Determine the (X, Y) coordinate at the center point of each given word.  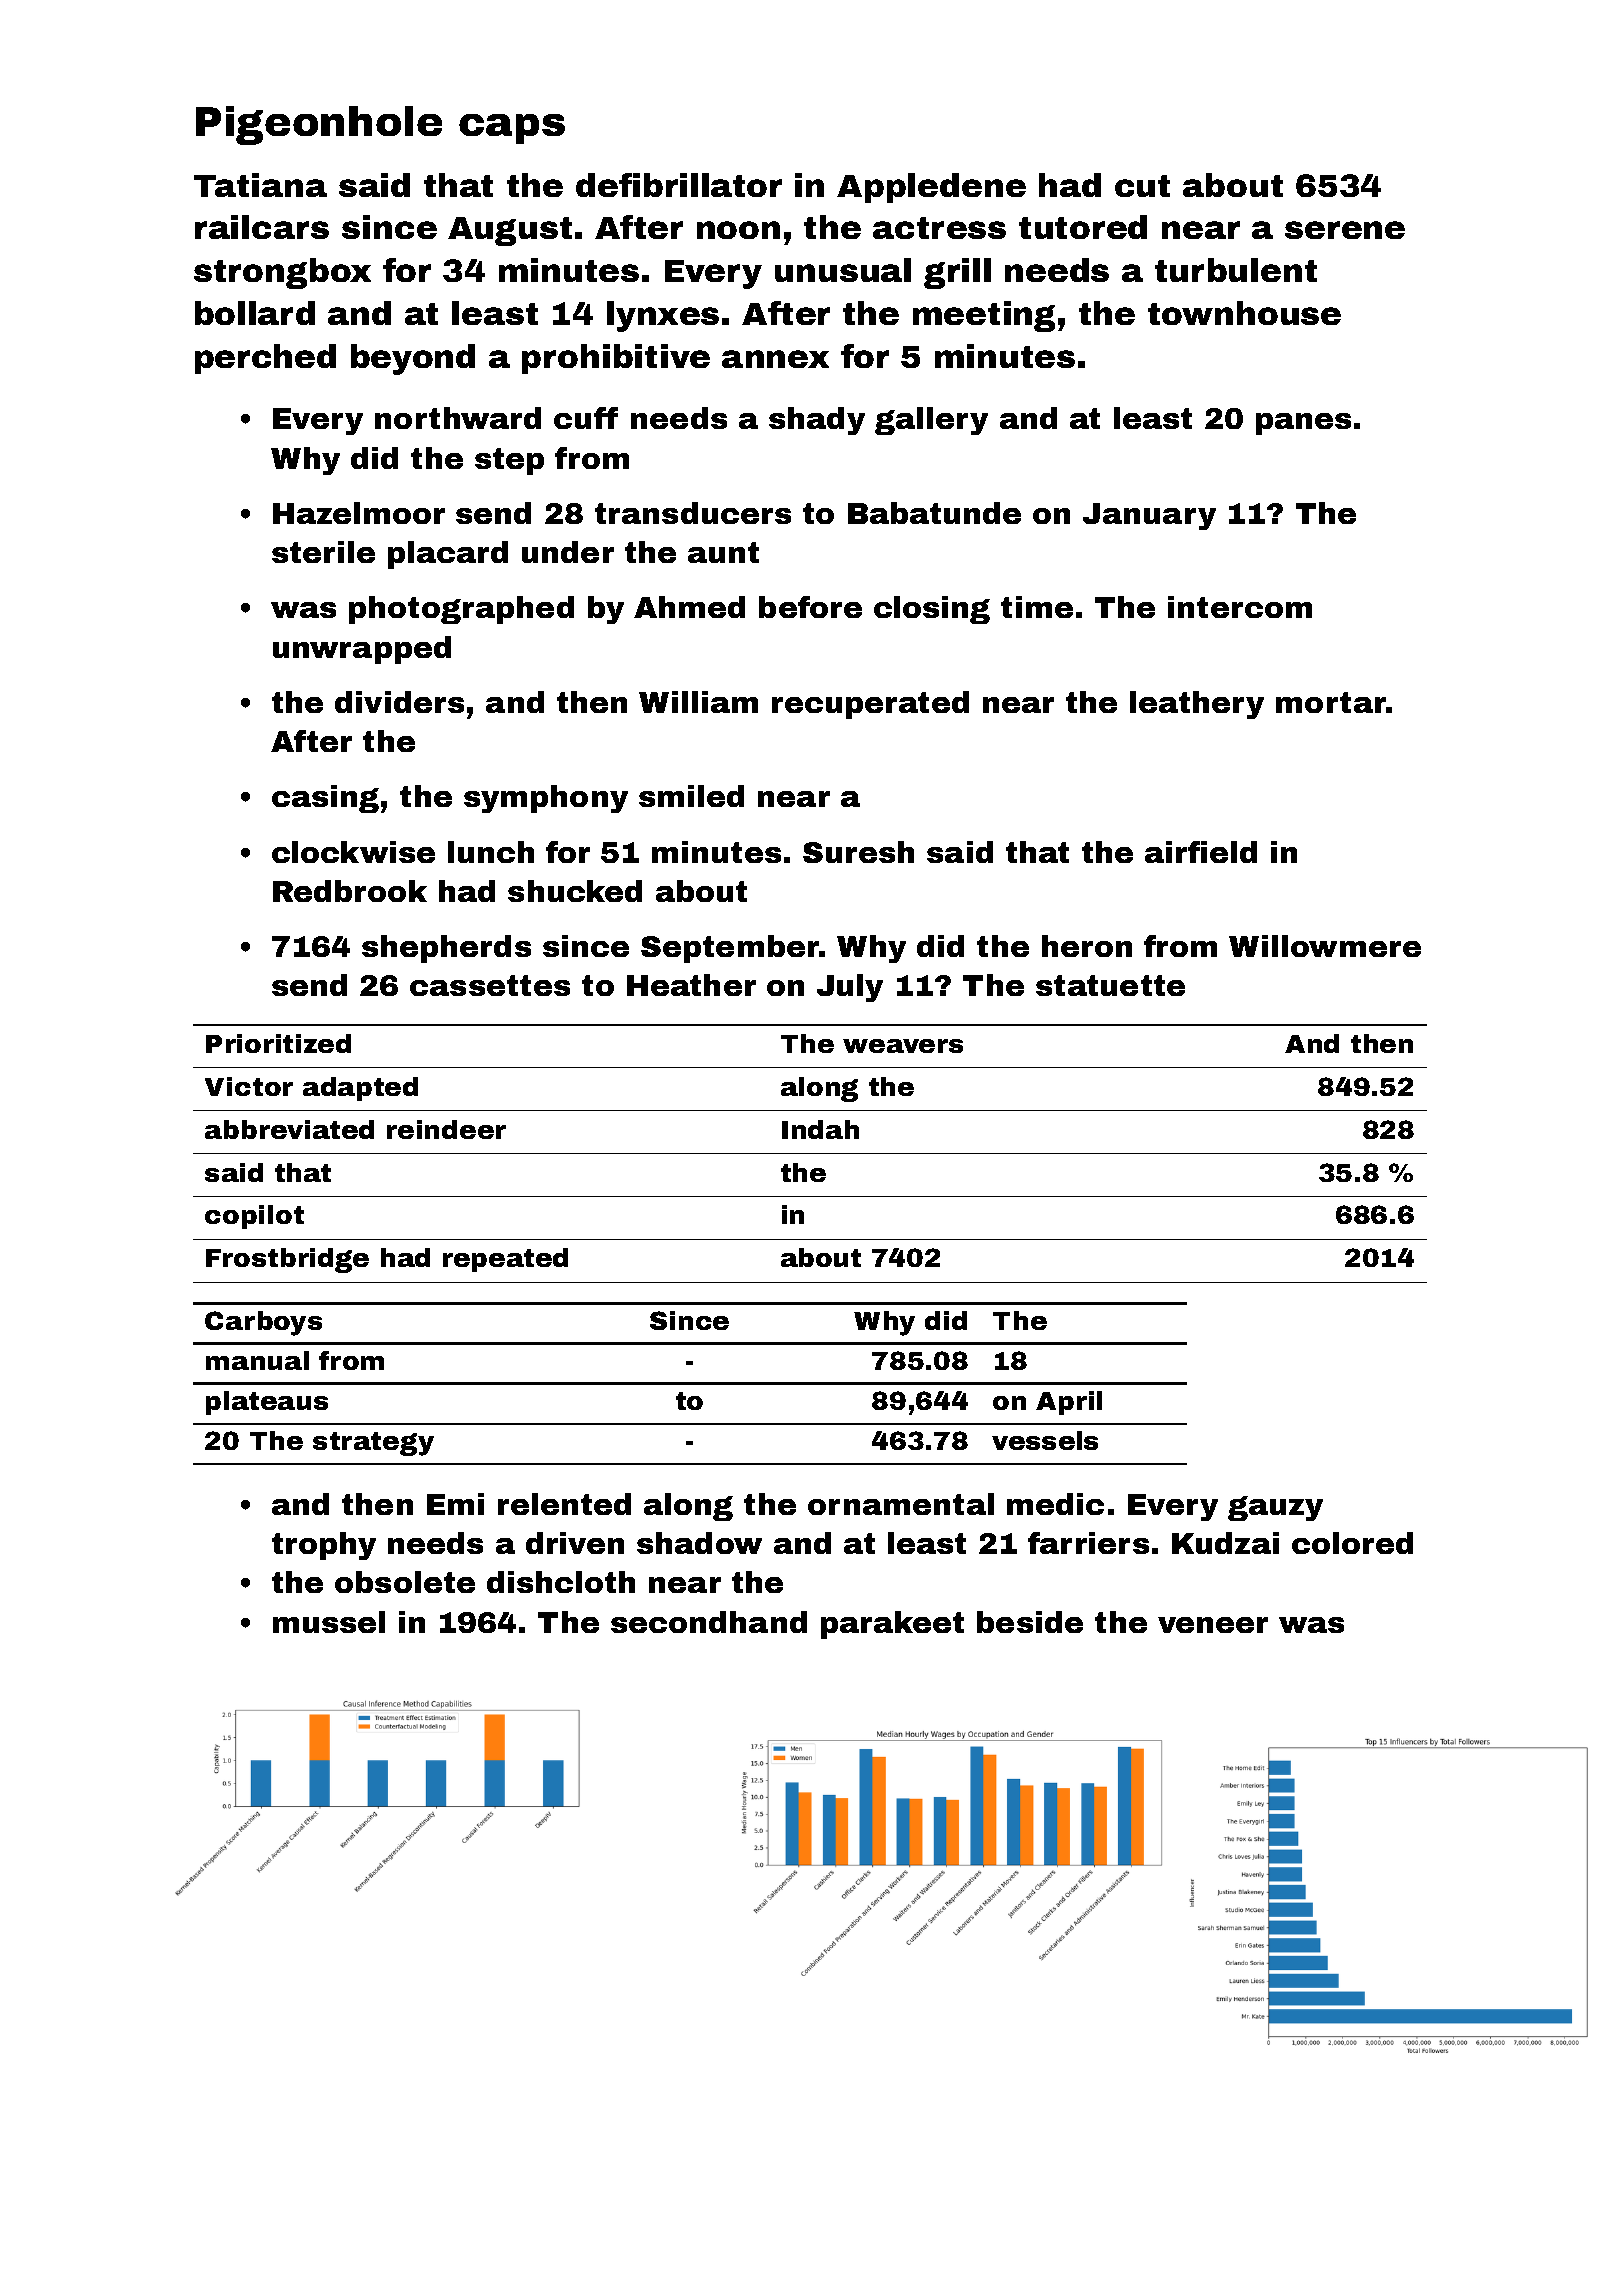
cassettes (490, 985)
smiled (691, 796)
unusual (843, 270)
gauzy (1275, 1508)
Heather (691, 985)
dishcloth (561, 1582)
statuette (1110, 985)
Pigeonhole (319, 125)
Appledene (931, 188)
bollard (255, 313)
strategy (373, 1444)
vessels (1045, 1440)
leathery (1197, 705)
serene (1345, 230)
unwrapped (362, 650)
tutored (1083, 227)
